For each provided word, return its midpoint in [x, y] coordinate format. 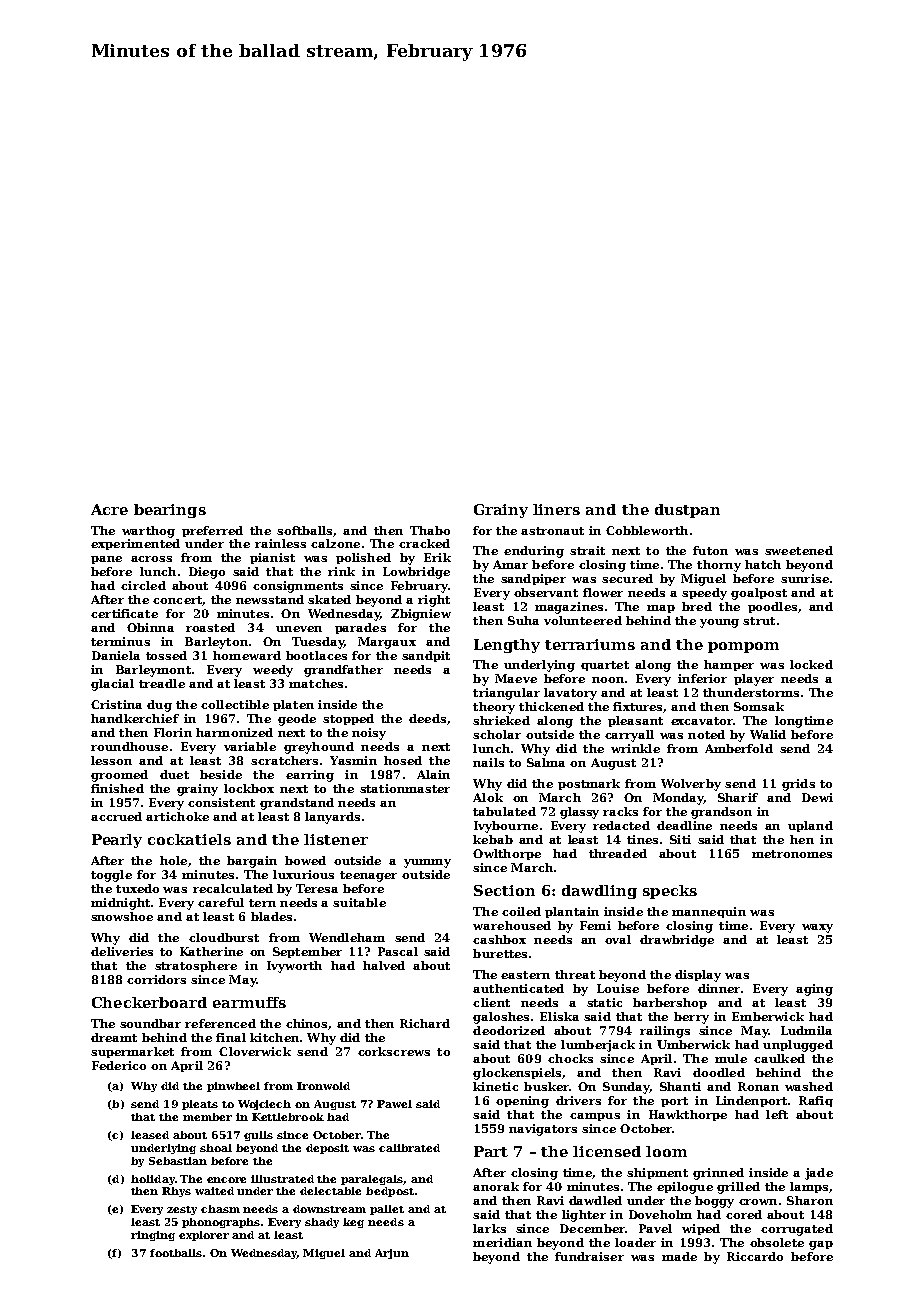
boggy [714, 1202]
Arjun [392, 1254]
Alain [433, 774]
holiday [153, 1180]
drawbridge [677, 941]
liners [556, 509]
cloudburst [224, 937]
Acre [109, 509]
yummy [427, 863]
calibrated [409, 1148]
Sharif [738, 797]
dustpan [687, 511]
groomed [119, 776]
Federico [119, 1065]
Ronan [758, 1086]
